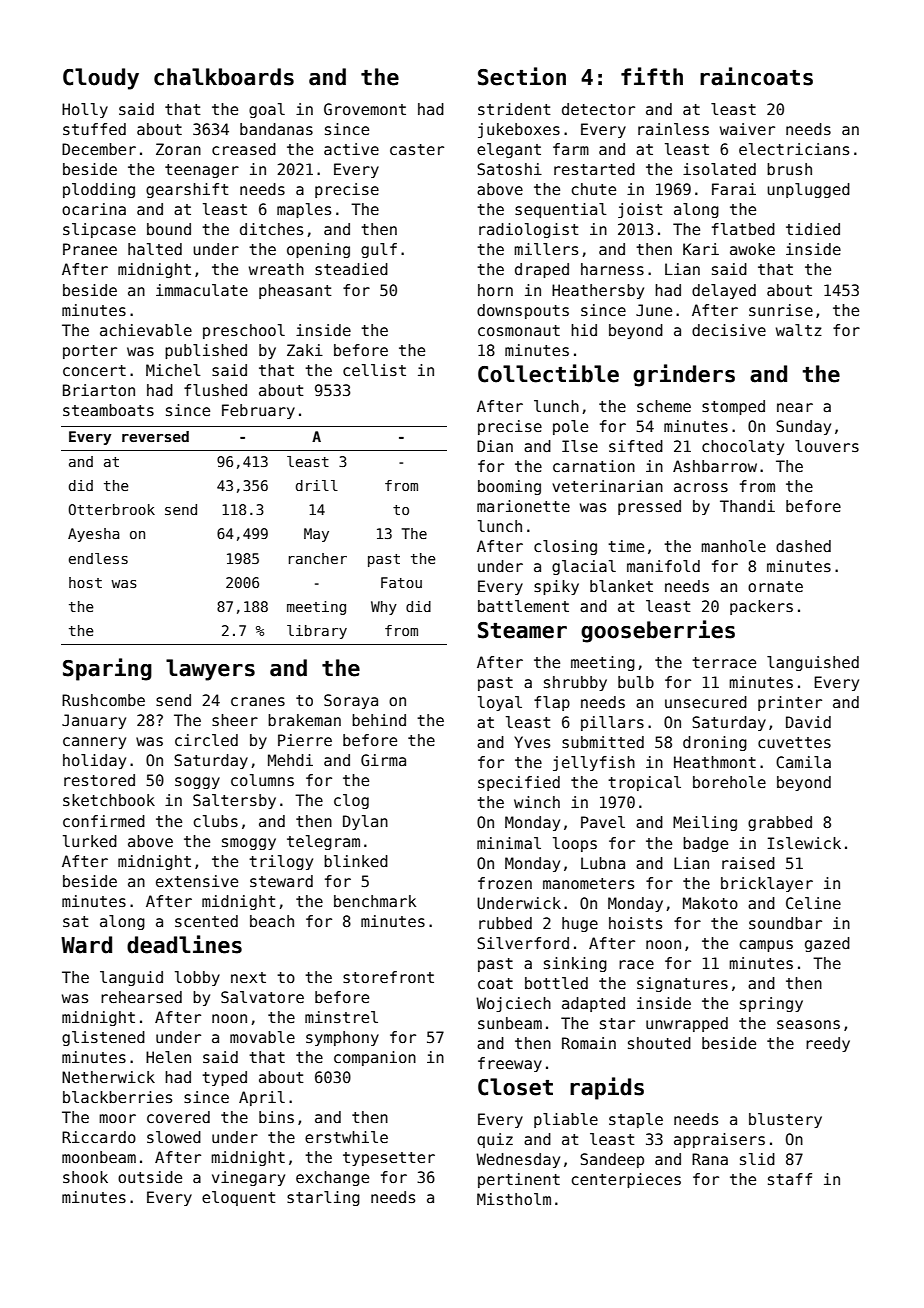  I want to click on Riccardo, so click(99, 1137).
